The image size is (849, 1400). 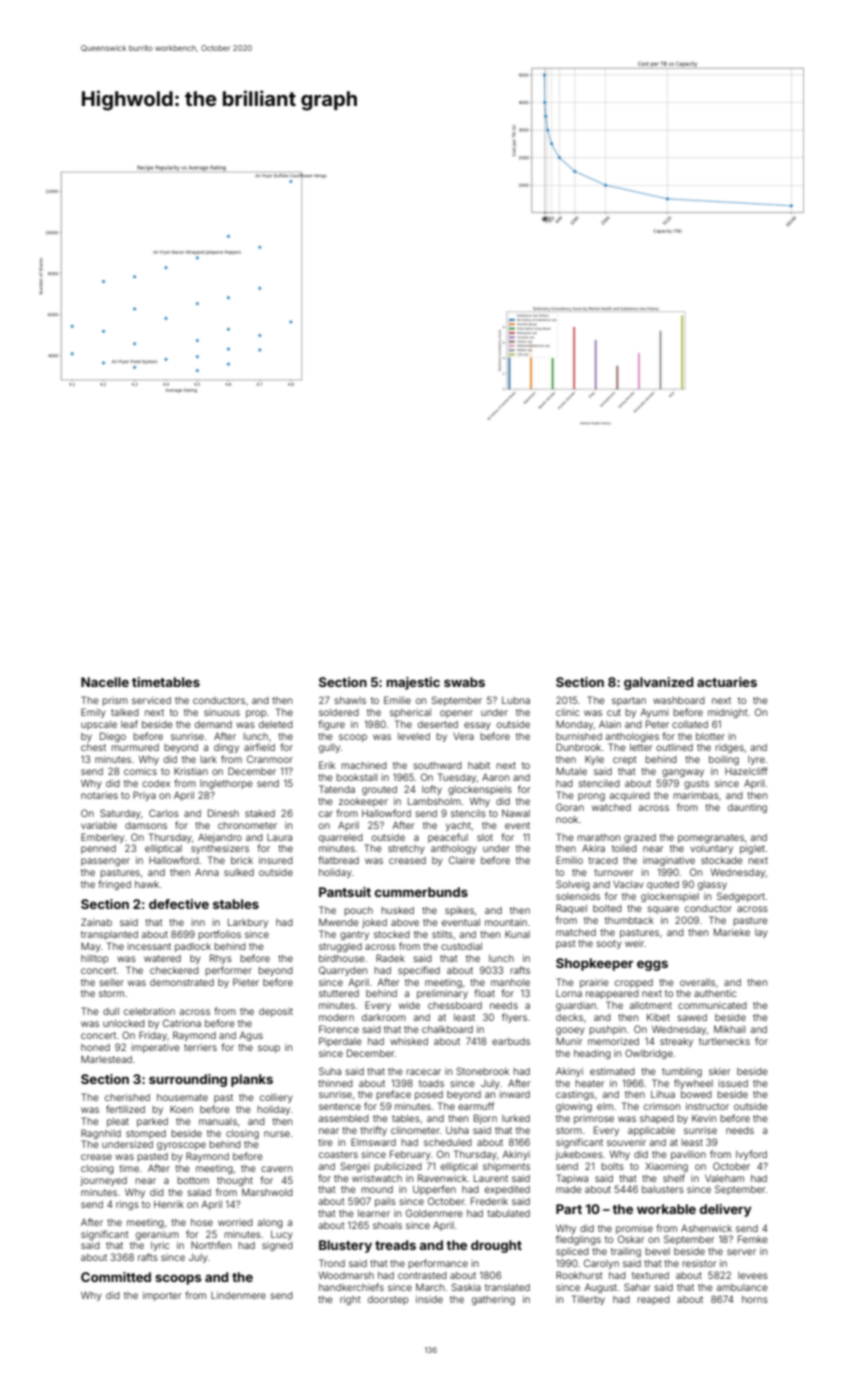 I want to click on dingy, so click(x=226, y=748).
